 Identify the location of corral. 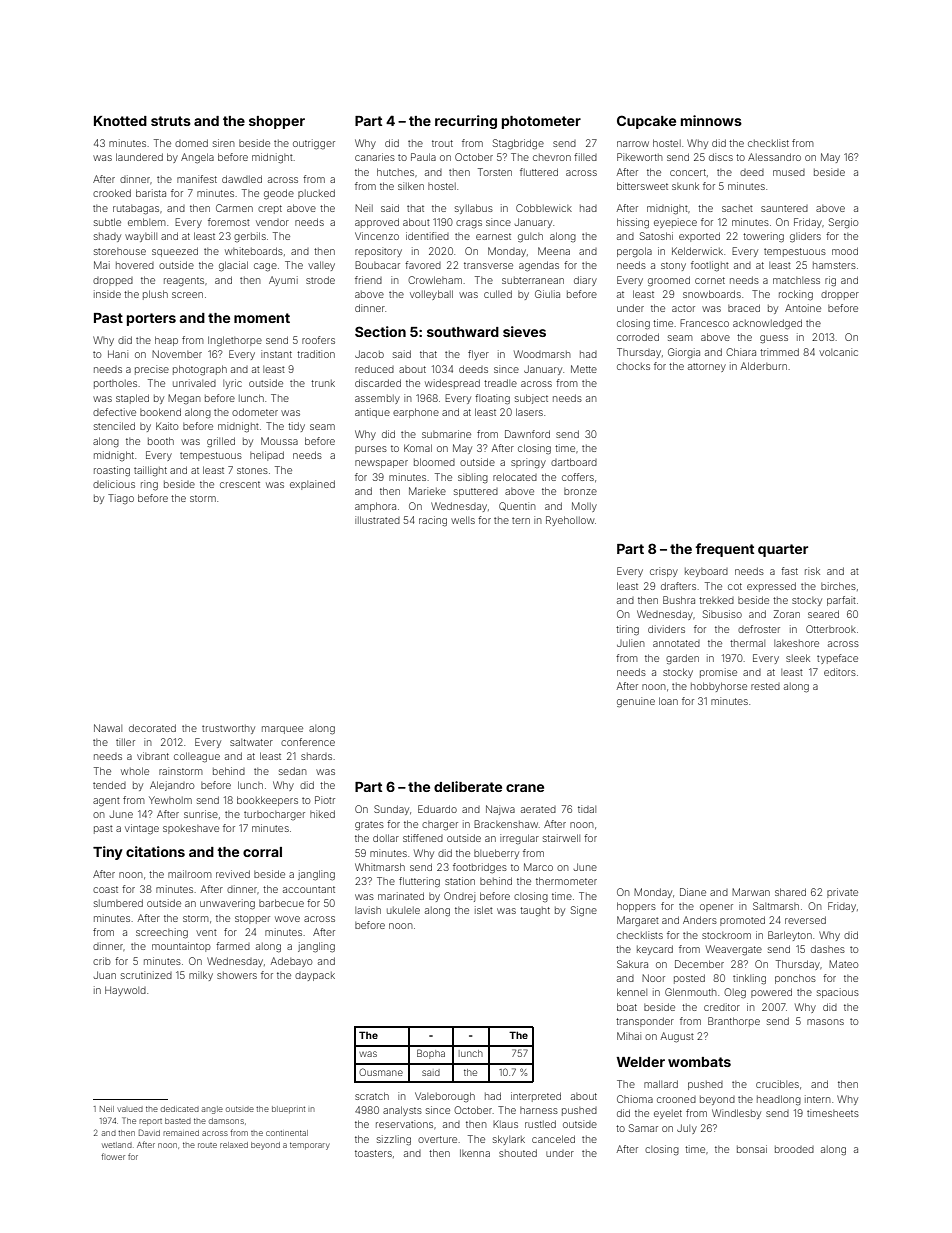
(262, 852).
